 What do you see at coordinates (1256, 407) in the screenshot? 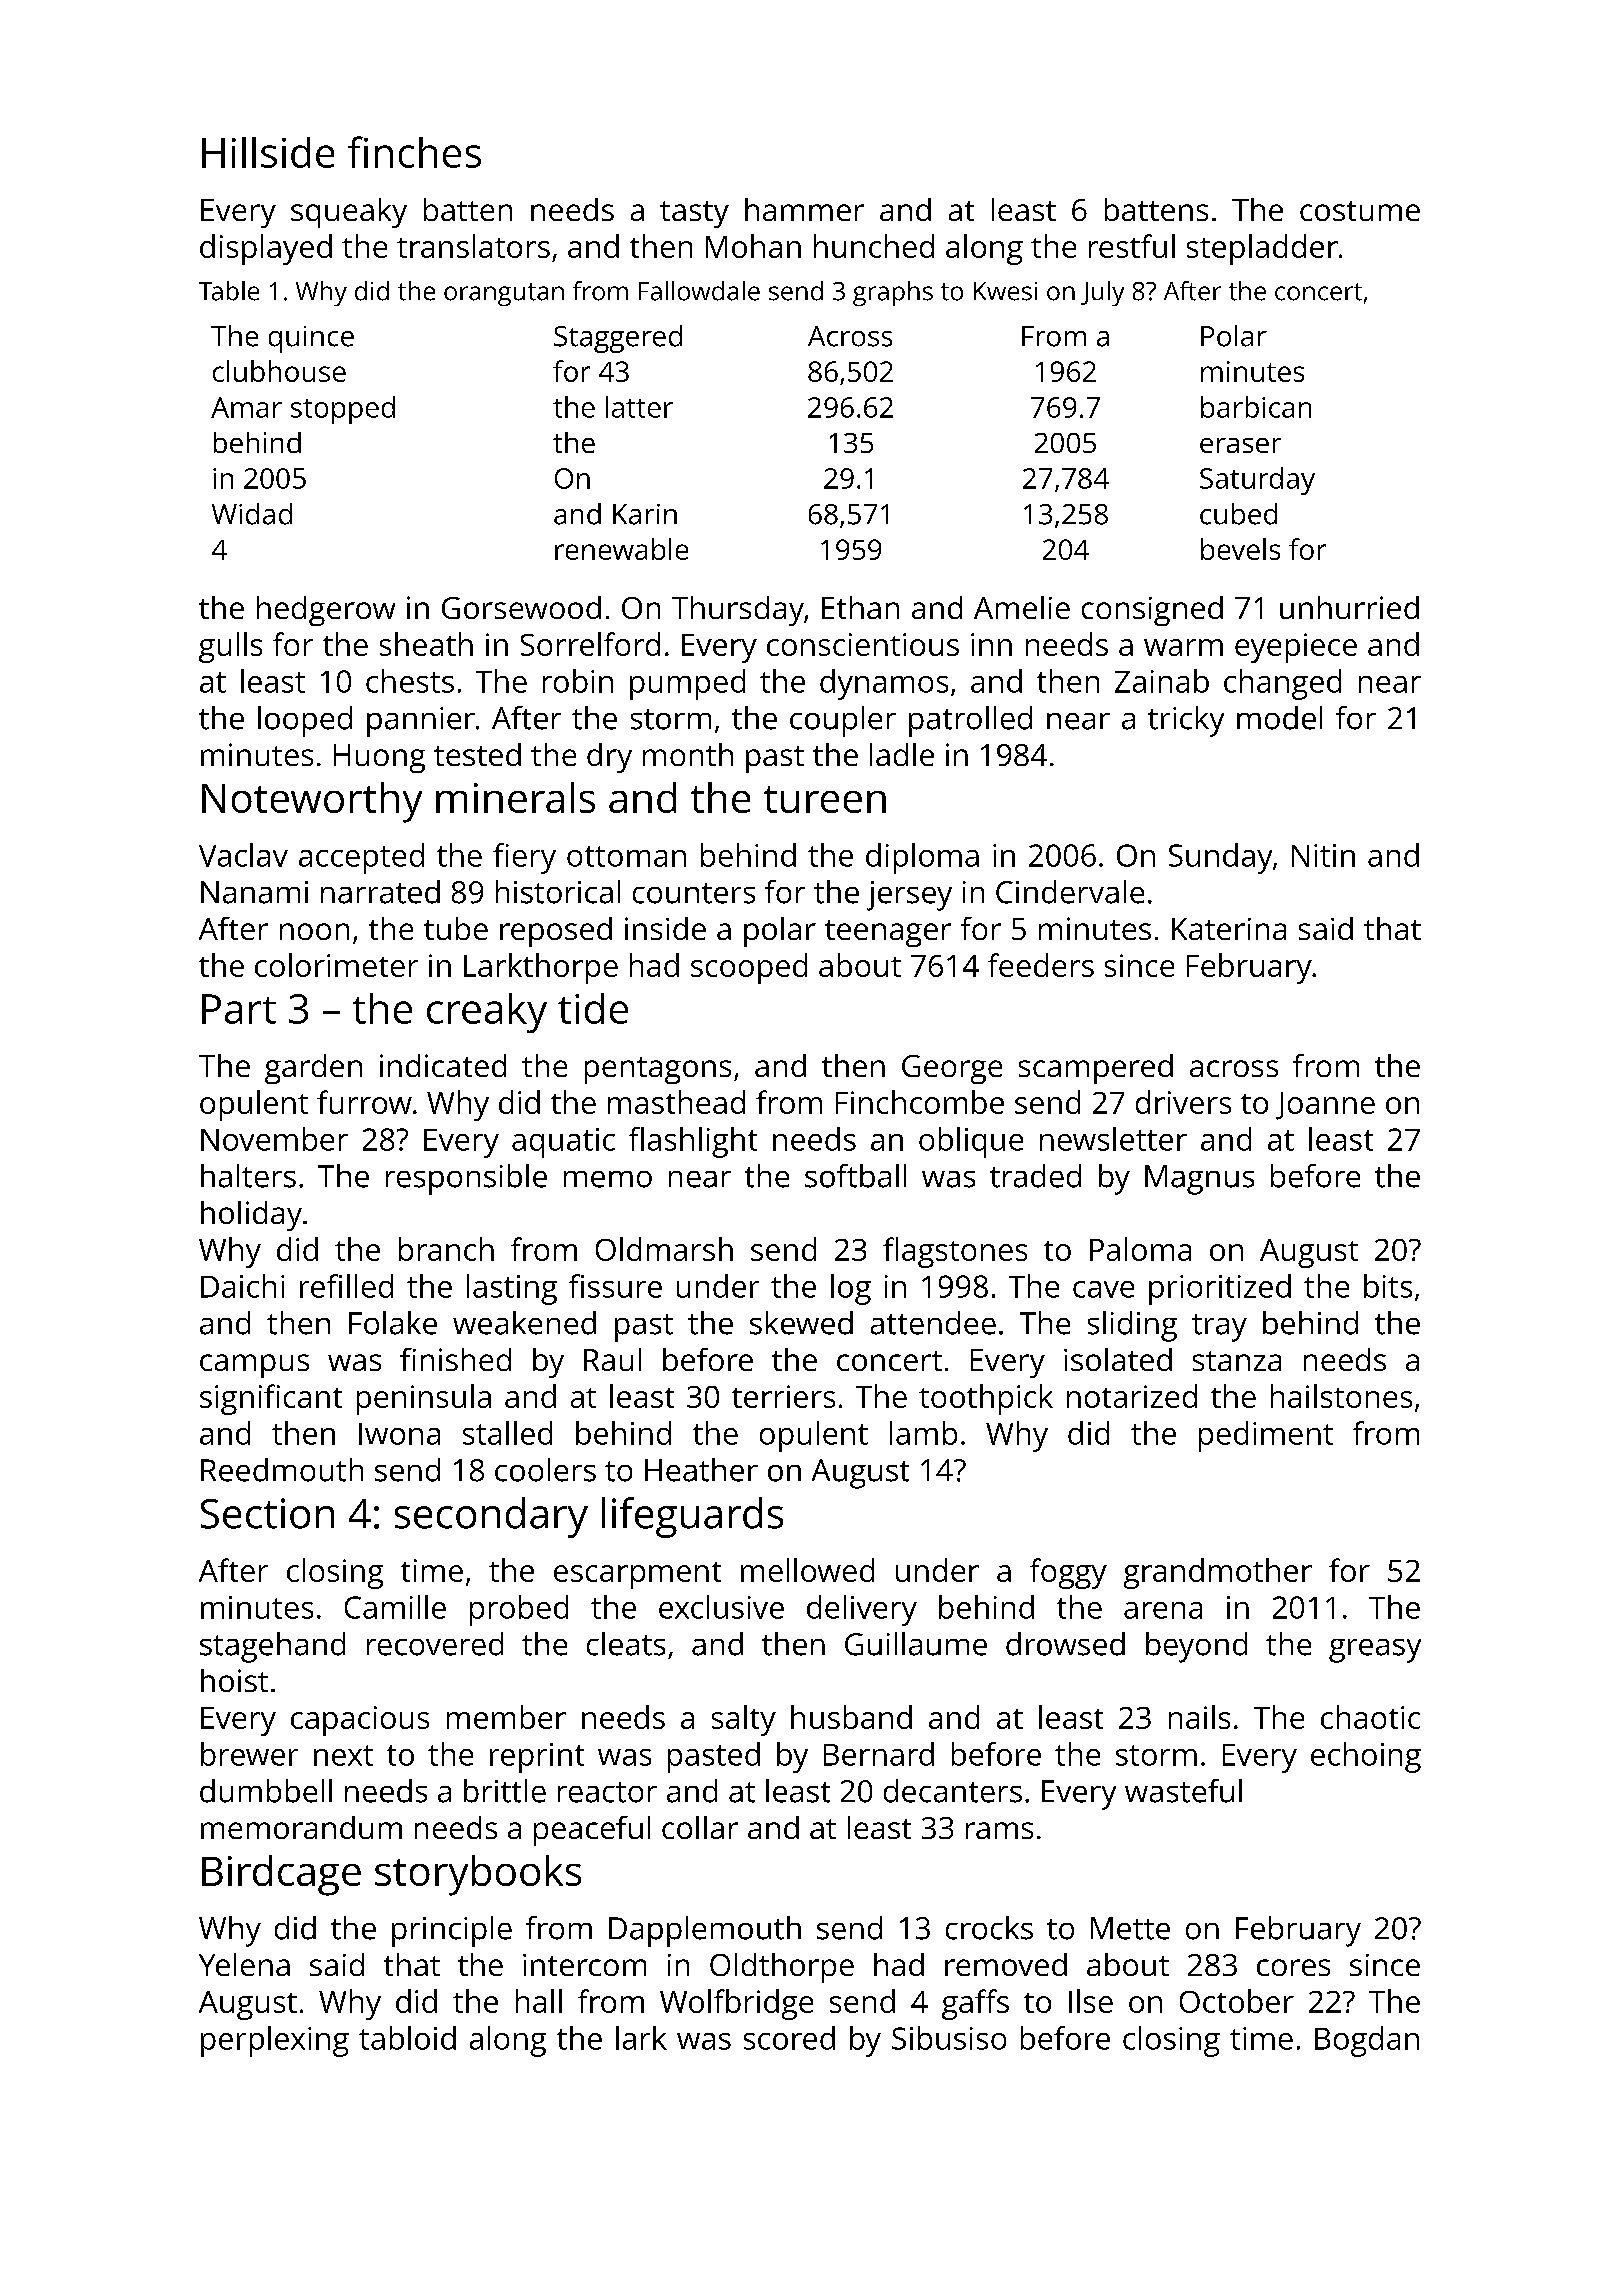
I see `barbican` at bounding box center [1256, 407].
